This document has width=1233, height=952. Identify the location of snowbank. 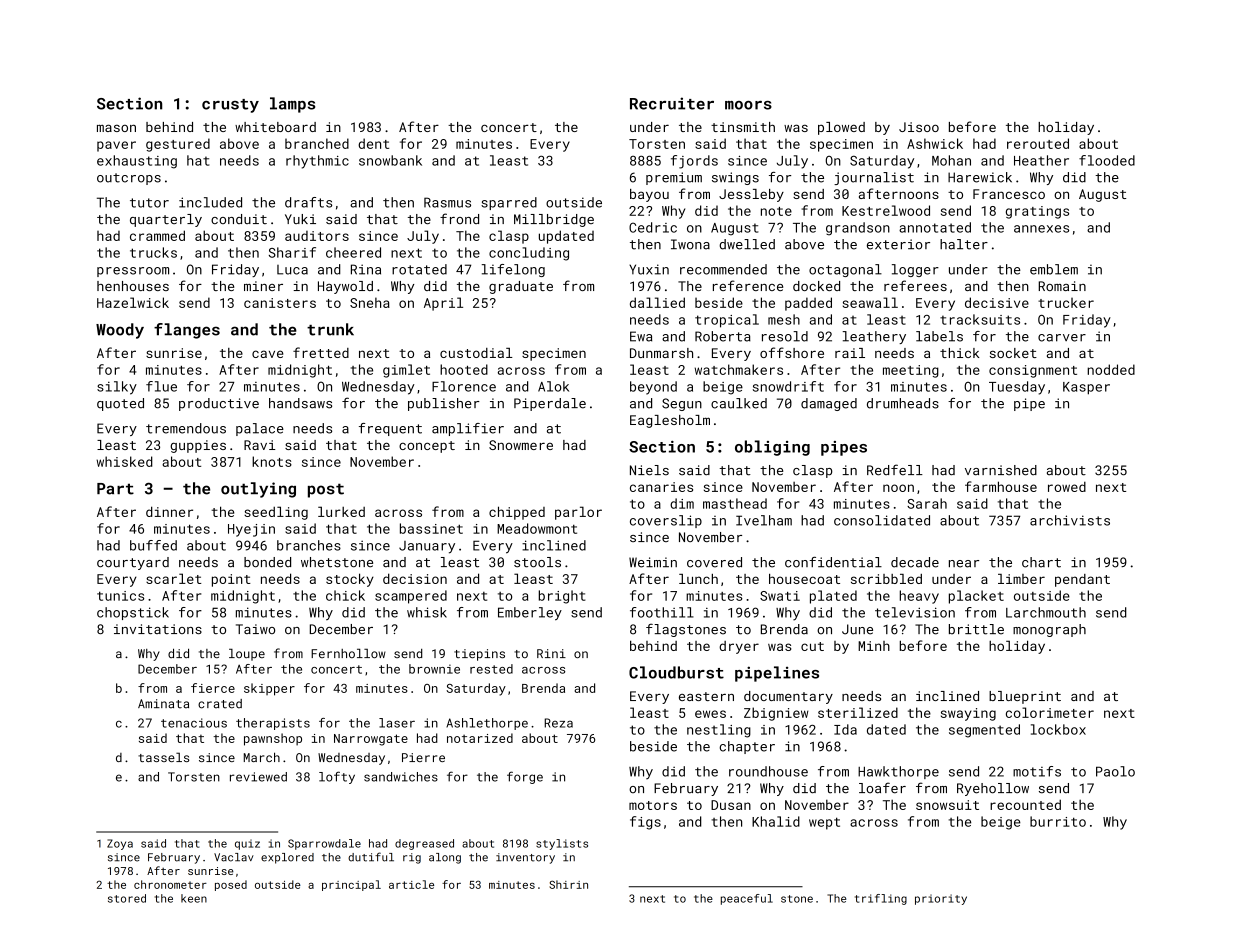
(390, 160).
